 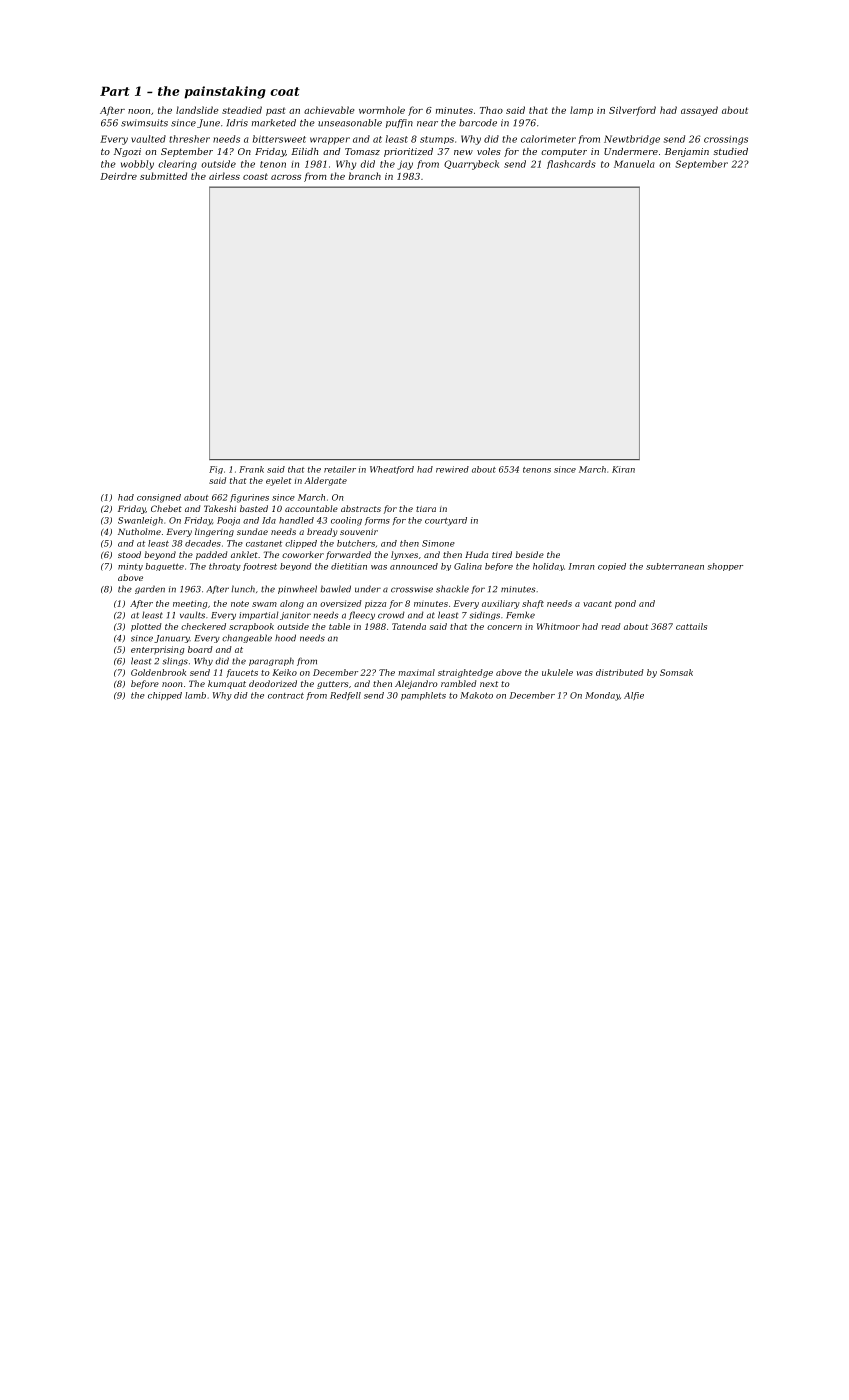 What do you see at coordinates (476, 695) in the screenshot?
I see `Makoto` at bounding box center [476, 695].
